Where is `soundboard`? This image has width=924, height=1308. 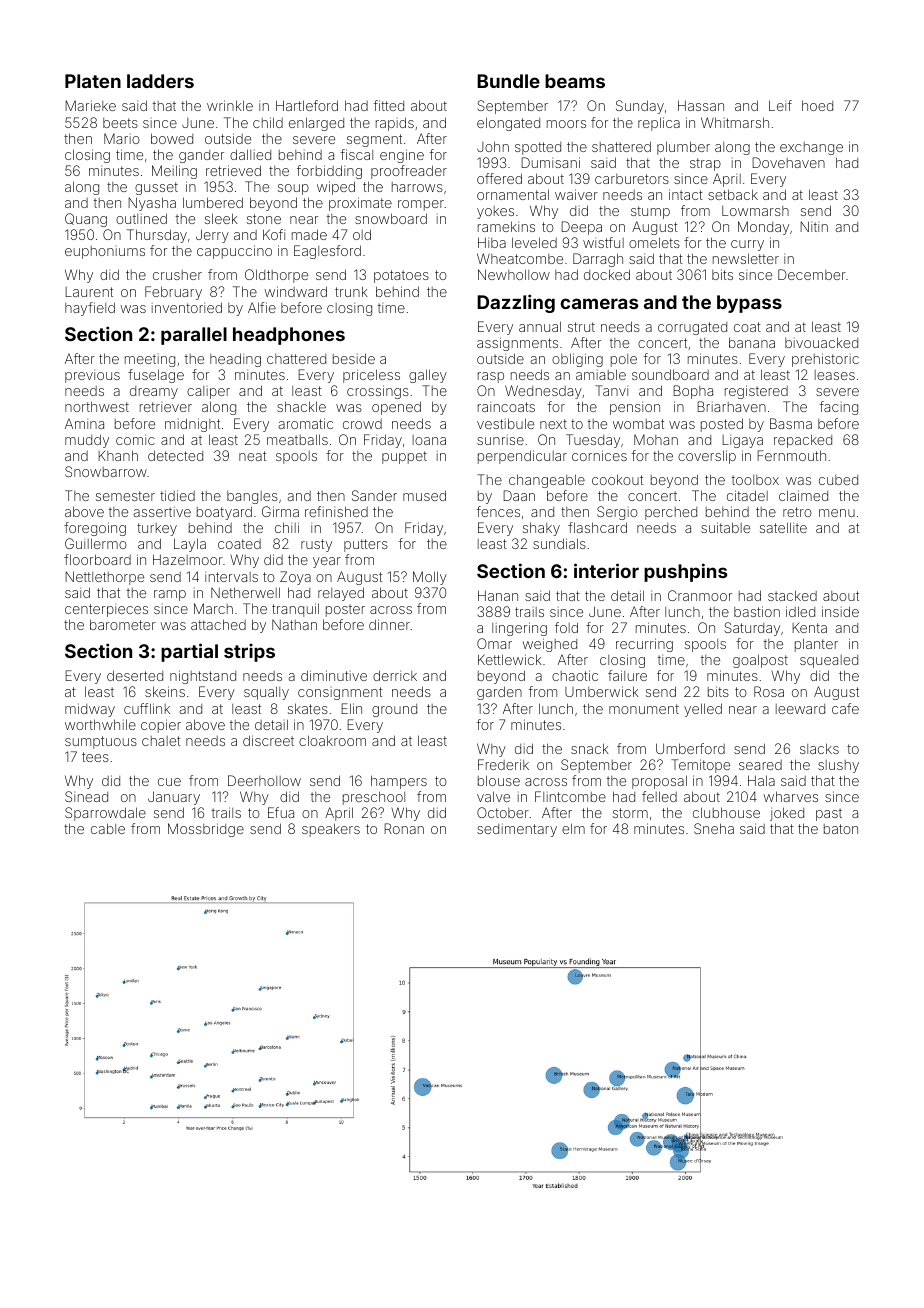 soundboard is located at coordinates (670, 374).
